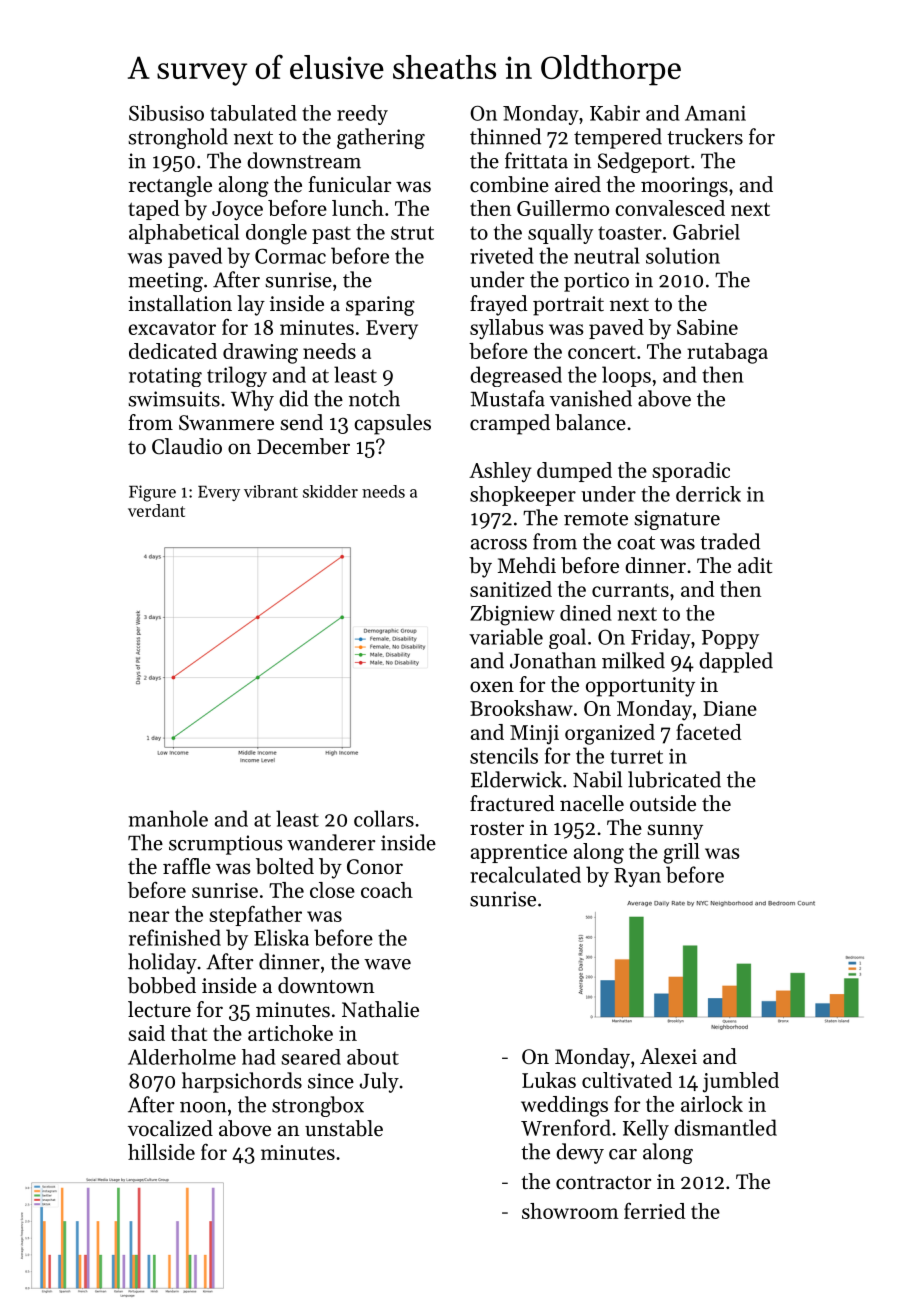  I want to click on gathering, so click(381, 138).
